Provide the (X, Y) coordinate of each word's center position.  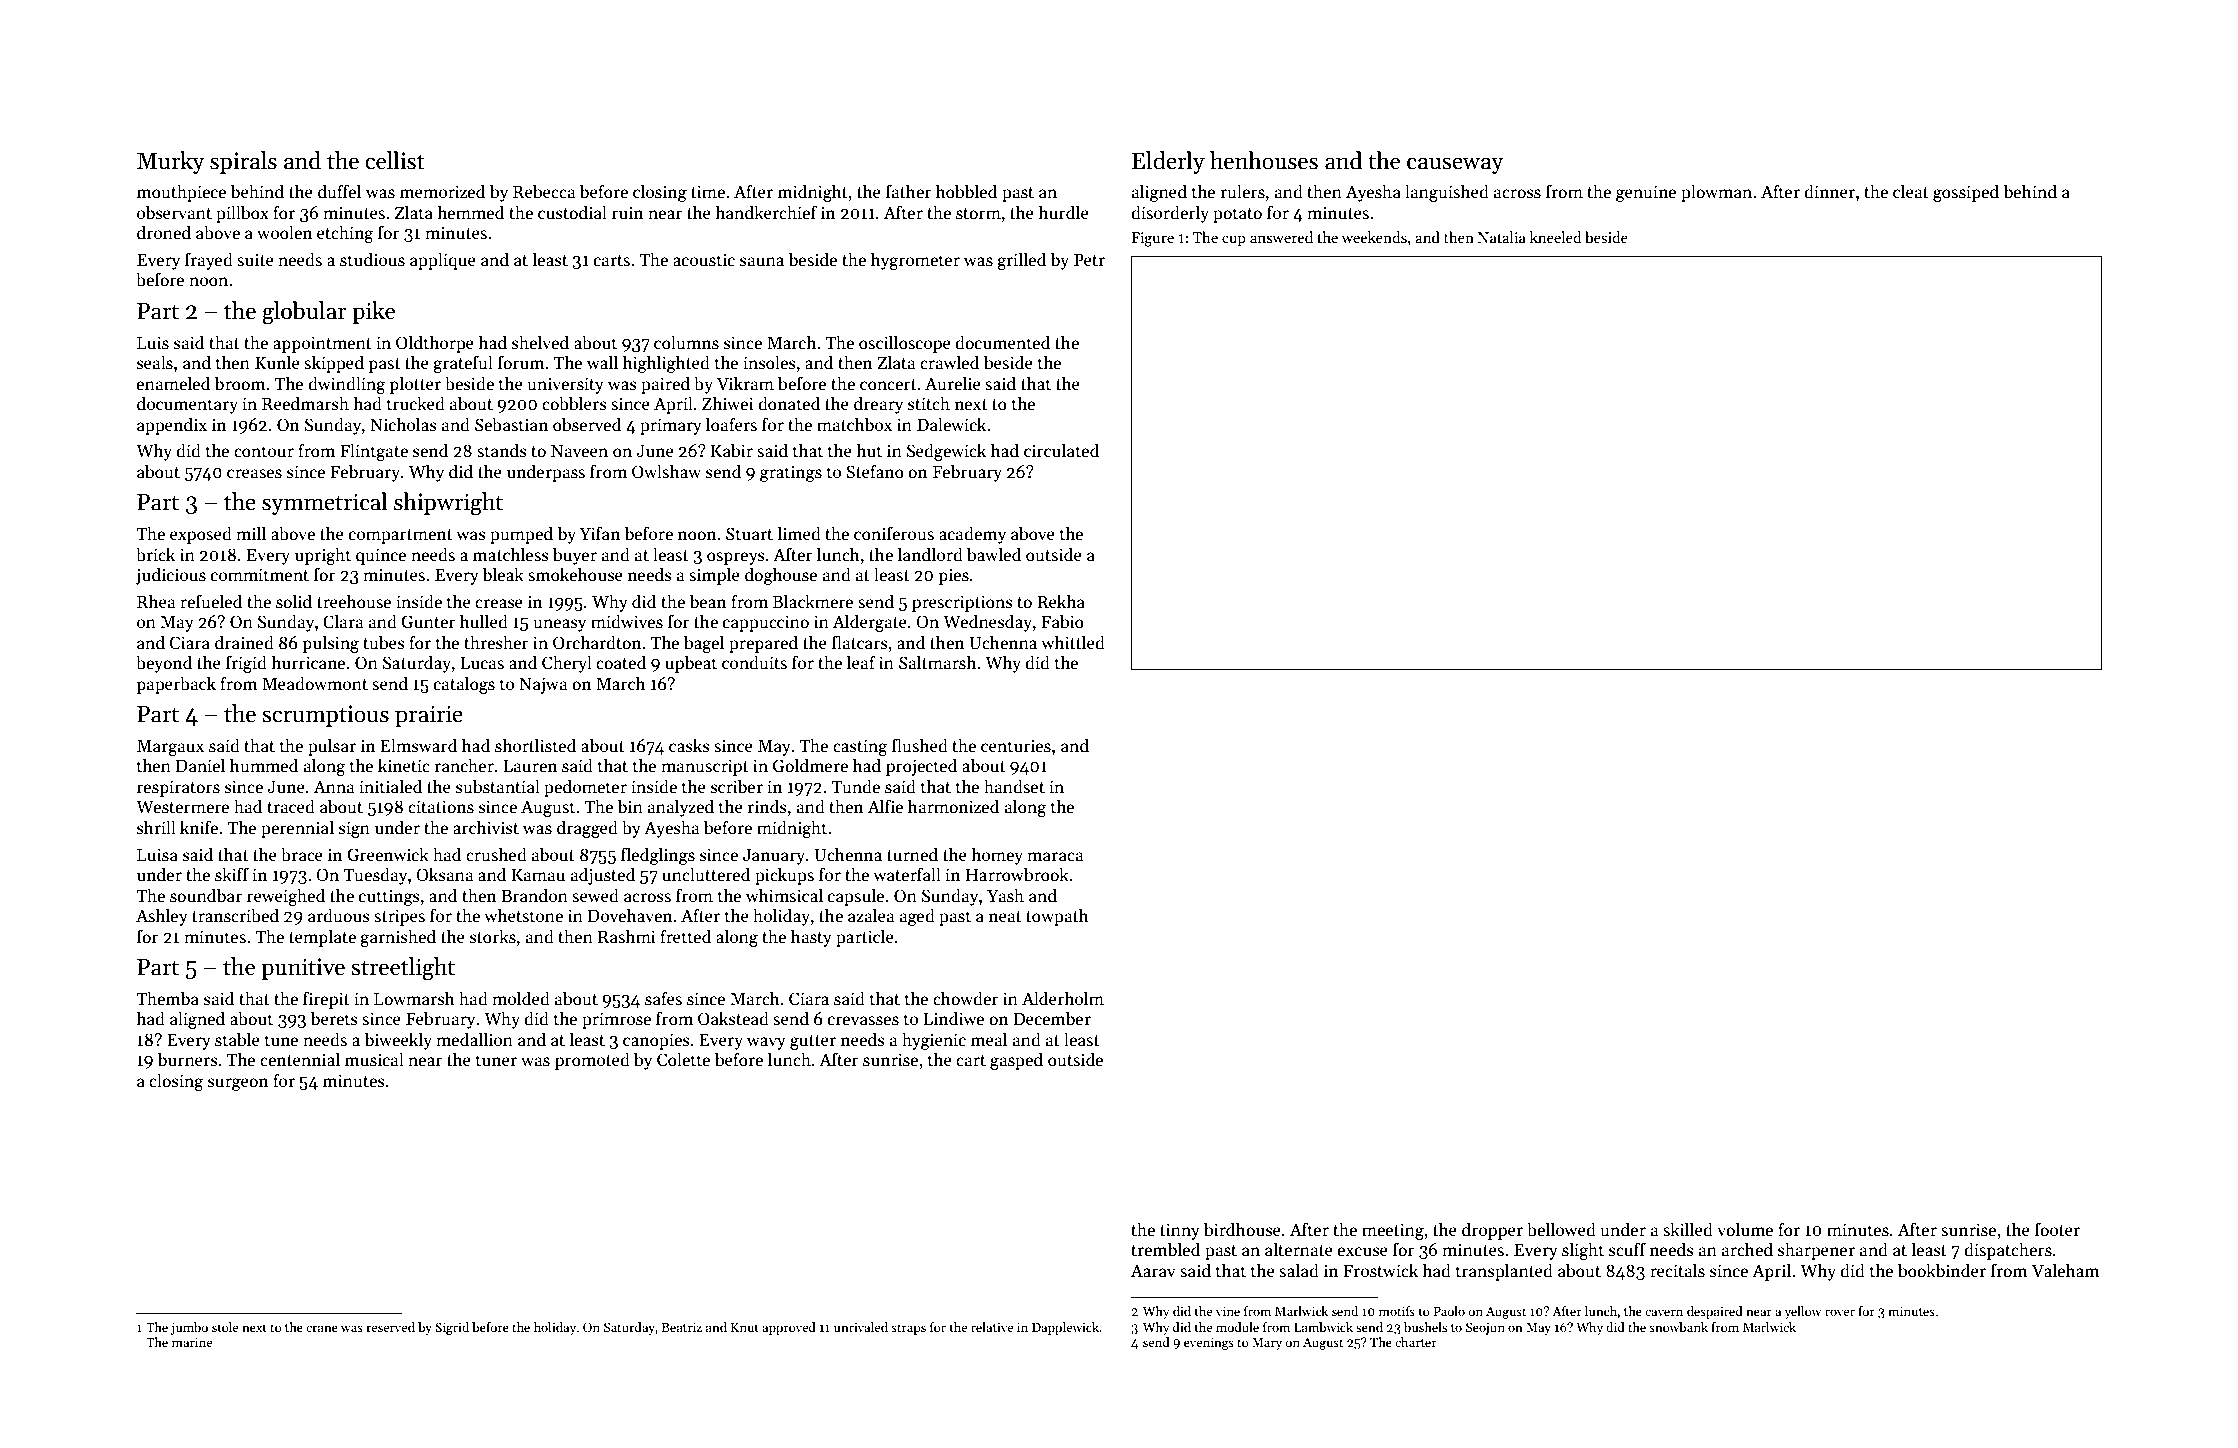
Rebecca (544, 191)
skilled (1688, 1229)
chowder (966, 998)
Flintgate (374, 452)
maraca (1055, 857)
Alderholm (1063, 998)
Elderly (1168, 162)
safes (663, 998)
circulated (1061, 450)
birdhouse (1242, 1229)
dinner (1829, 191)
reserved (391, 1327)
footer (2057, 1230)
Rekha (1061, 601)
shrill (156, 827)
